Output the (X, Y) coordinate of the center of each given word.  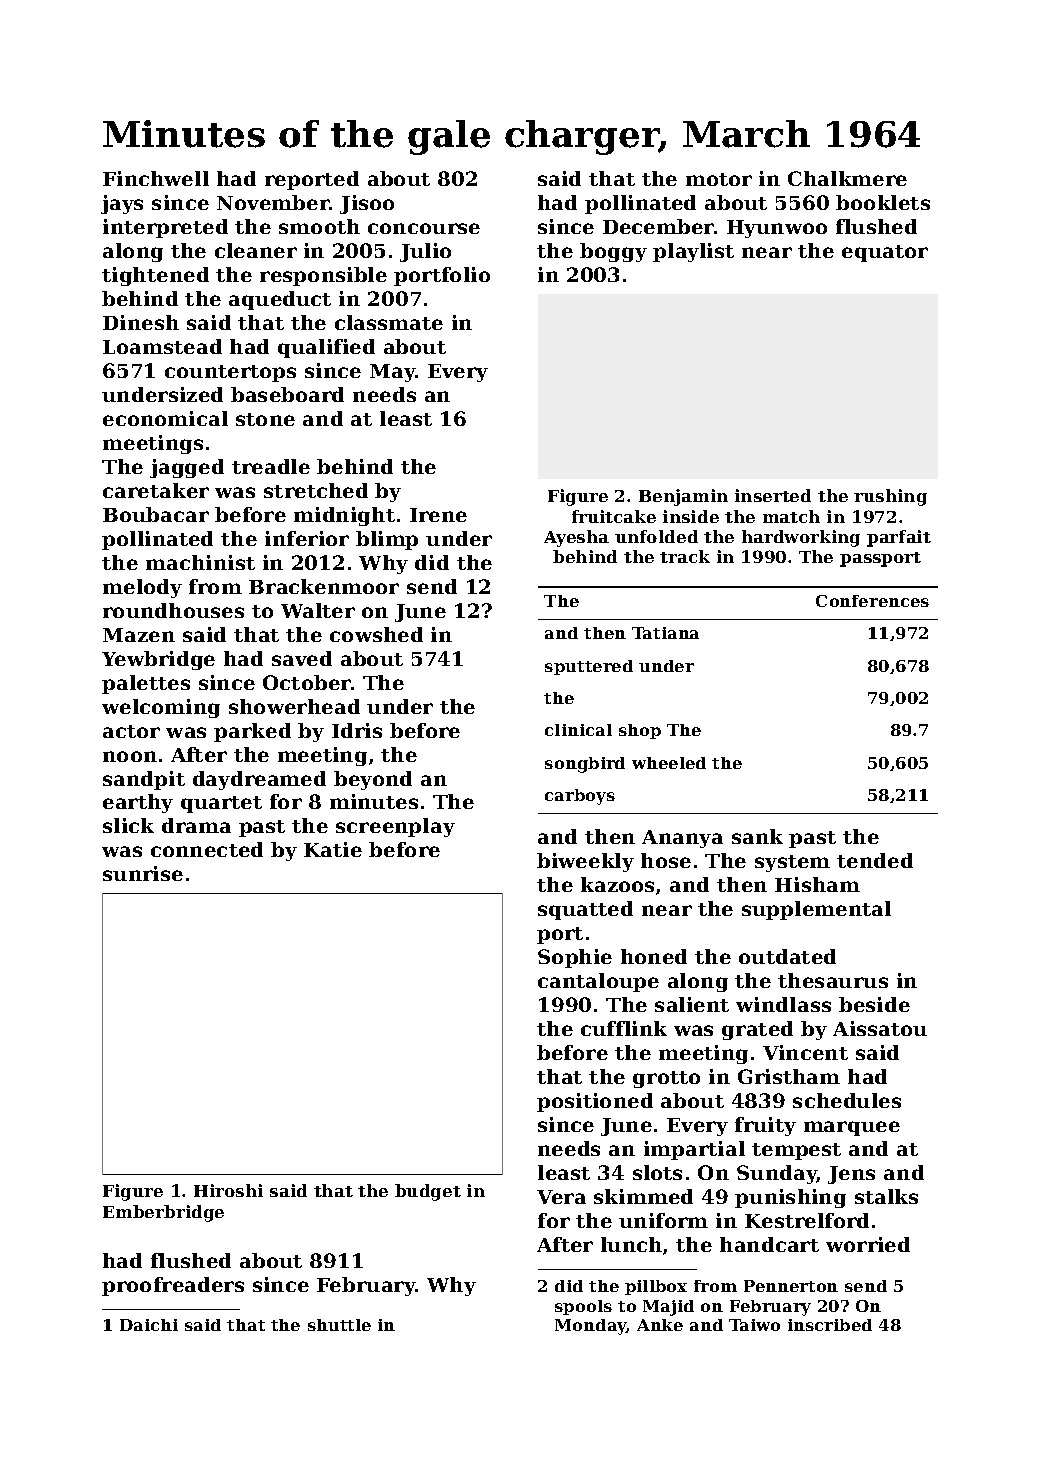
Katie (333, 849)
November (273, 202)
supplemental (816, 910)
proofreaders (173, 1286)
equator (885, 253)
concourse (424, 228)
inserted (773, 495)
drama (196, 825)
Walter (318, 610)
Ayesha (576, 538)
